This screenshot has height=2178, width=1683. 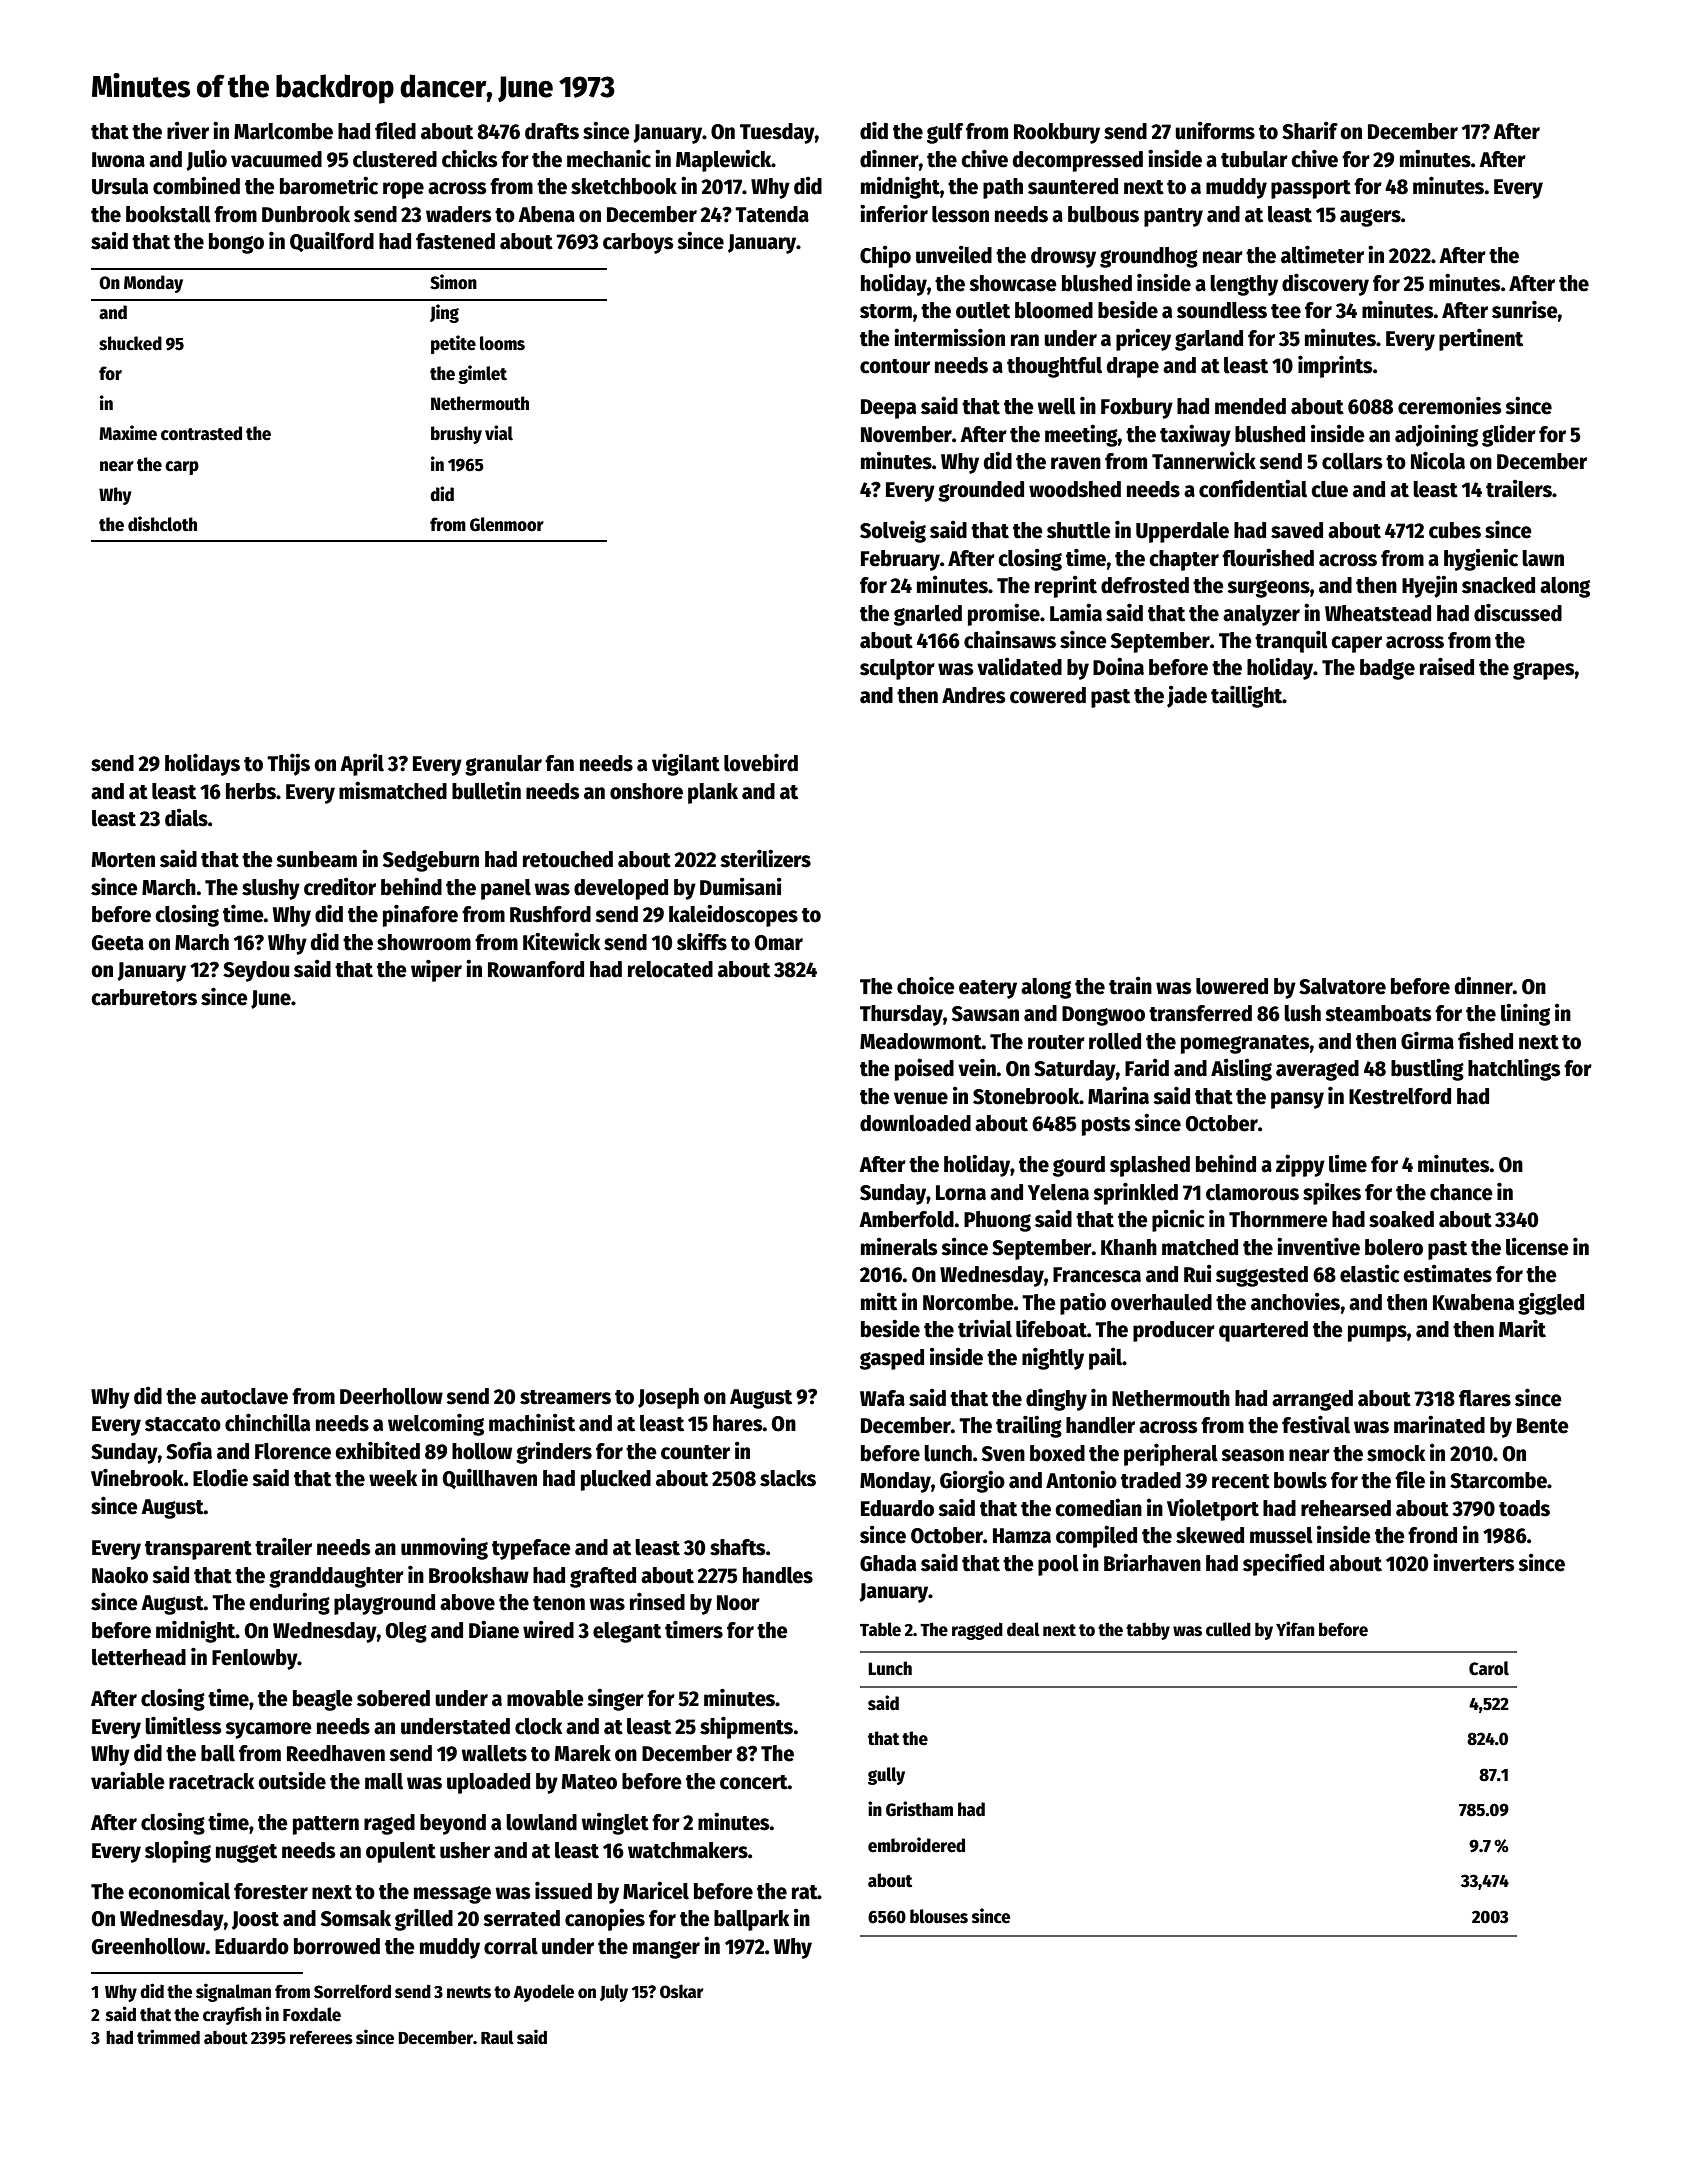 I want to click on borrowed, so click(x=337, y=1946).
